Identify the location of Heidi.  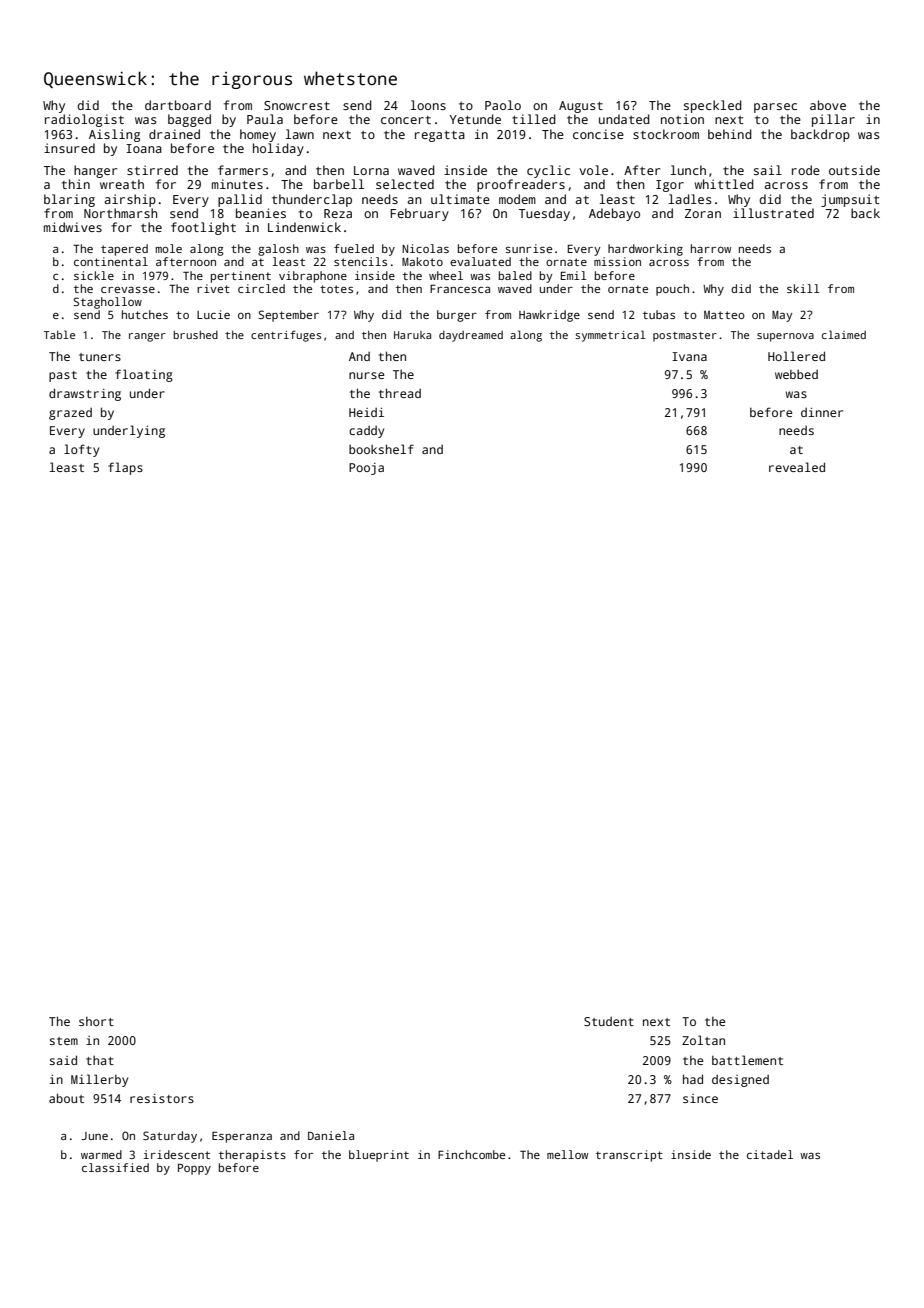
(366, 412).
